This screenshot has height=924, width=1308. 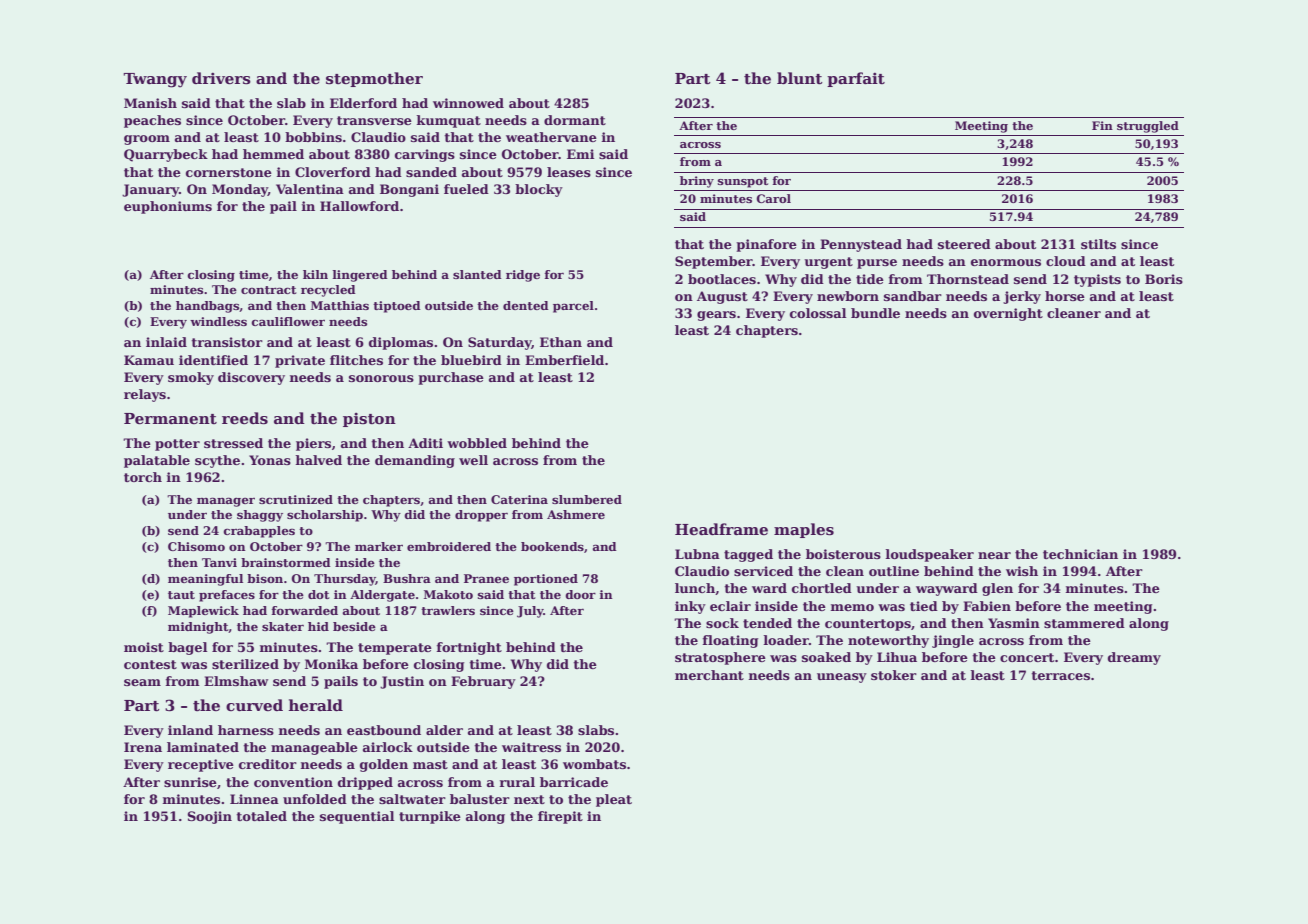 I want to click on manager, so click(x=226, y=502).
